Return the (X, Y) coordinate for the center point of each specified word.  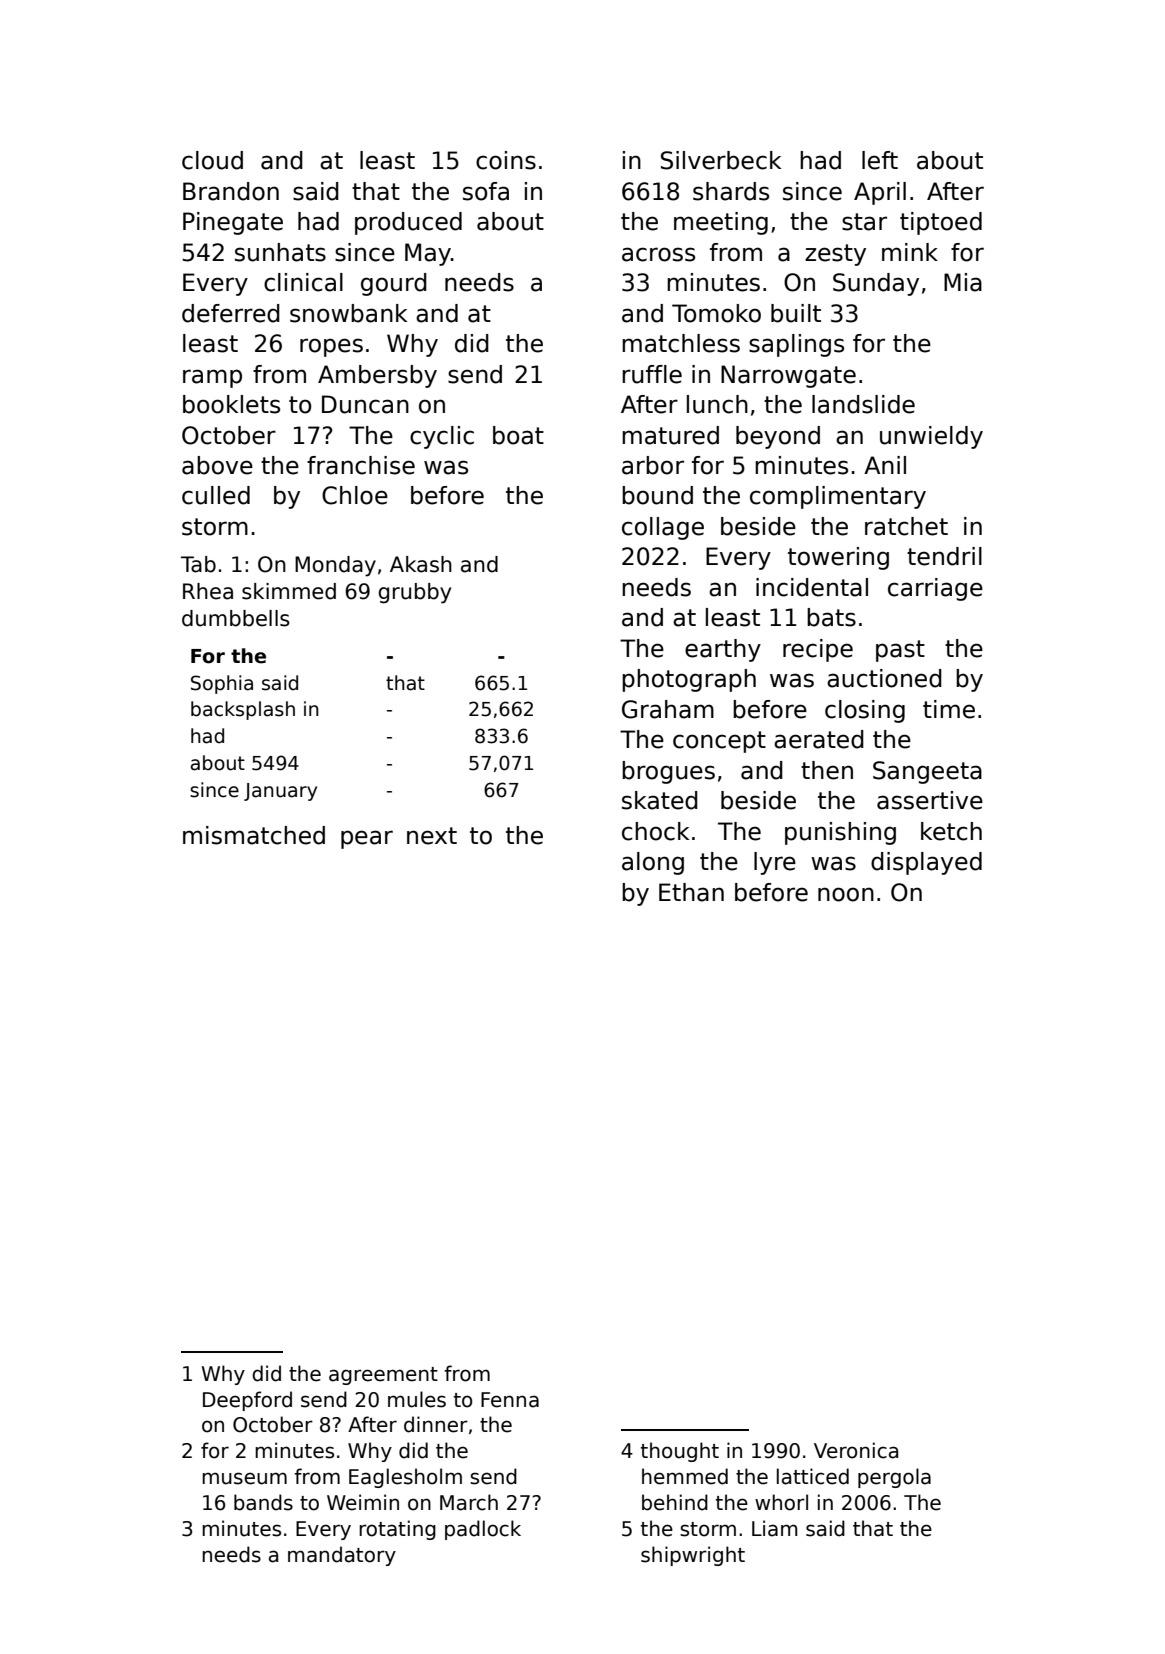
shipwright (693, 1556)
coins (506, 160)
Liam (775, 1528)
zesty (835, 255)
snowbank (348, 313)
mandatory (342, 1556)
